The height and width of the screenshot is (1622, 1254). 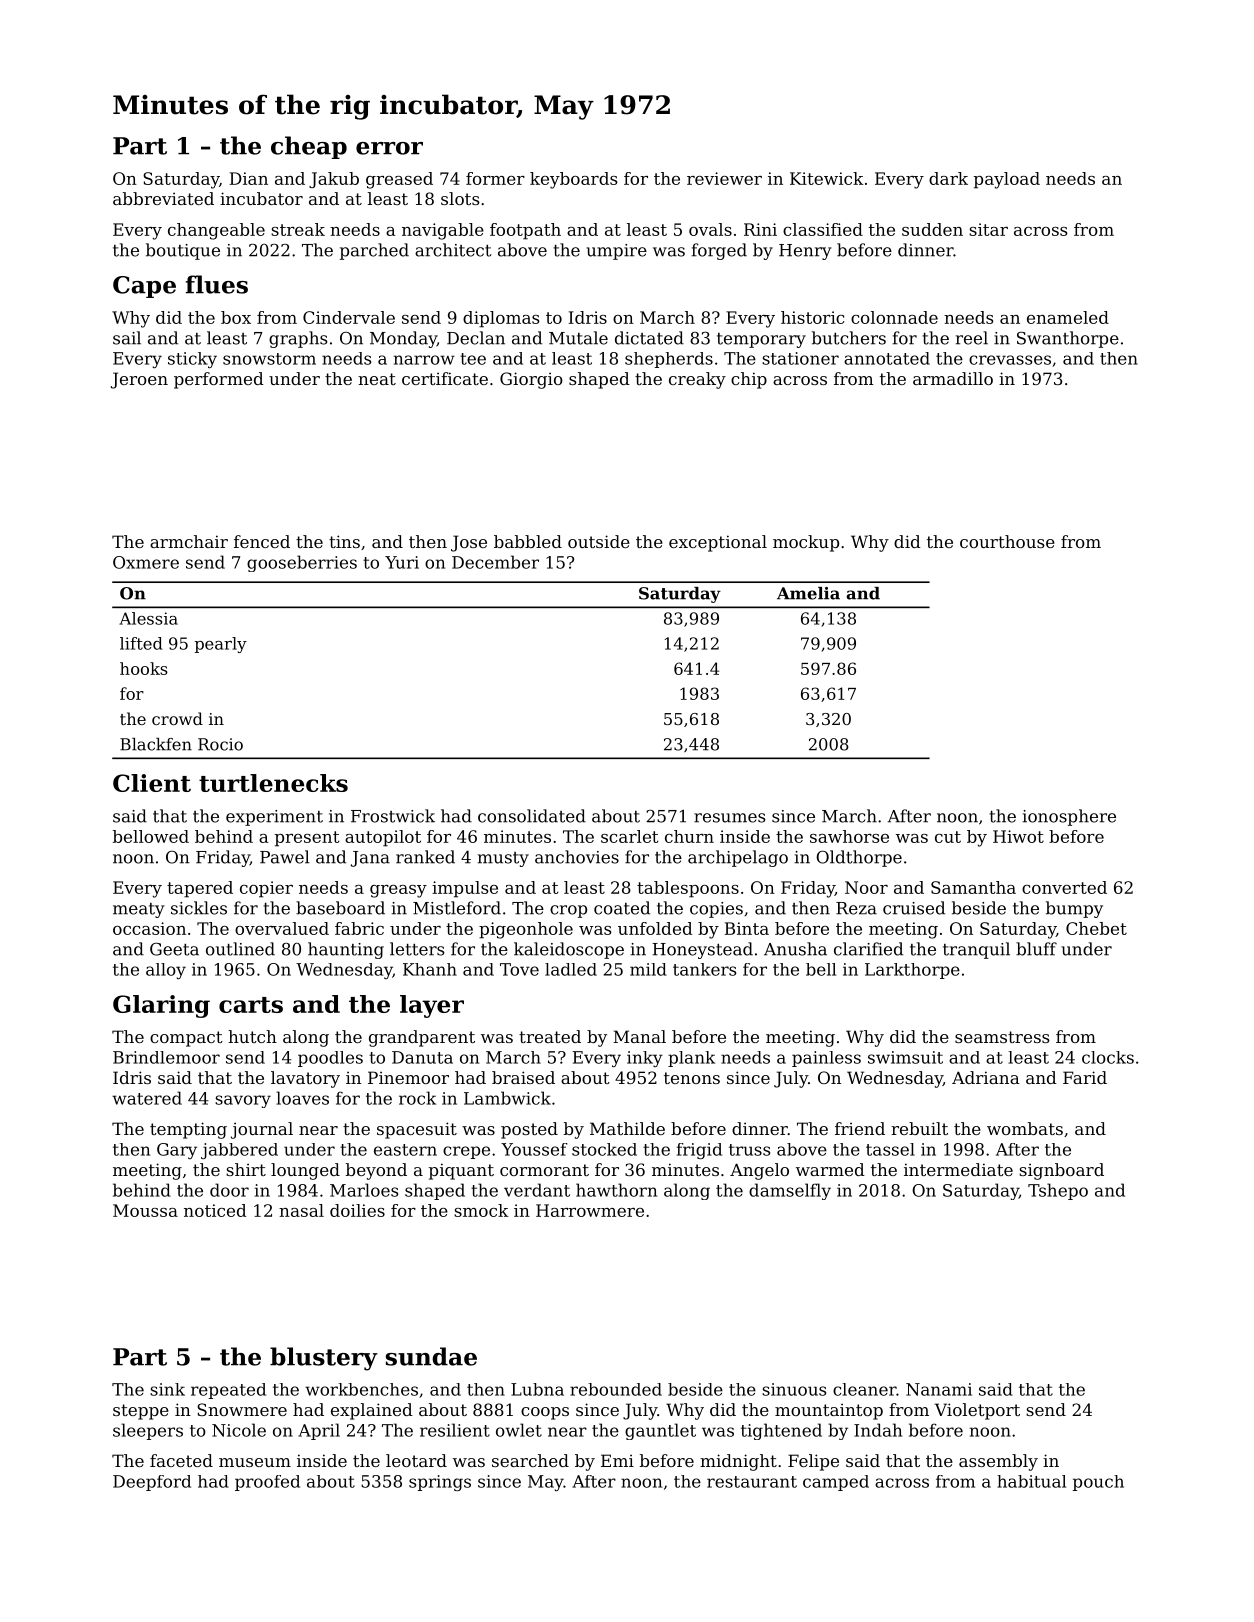 What do you see at coordinates (461, 1171) in the screenshot?
I see `piquant` at bounding box center [461, 1171].
